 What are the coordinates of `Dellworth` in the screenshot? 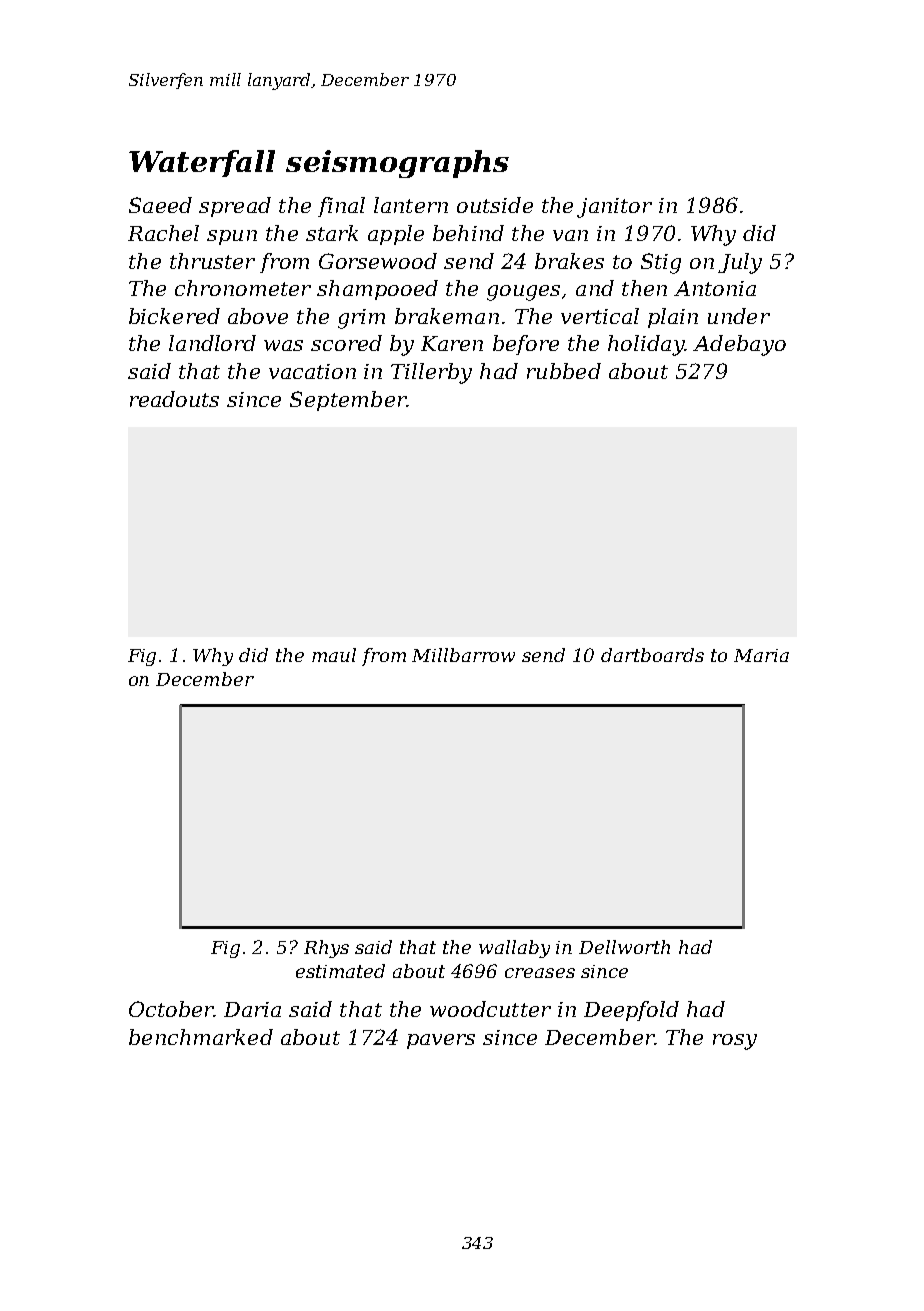 It's located at (624, 947).
